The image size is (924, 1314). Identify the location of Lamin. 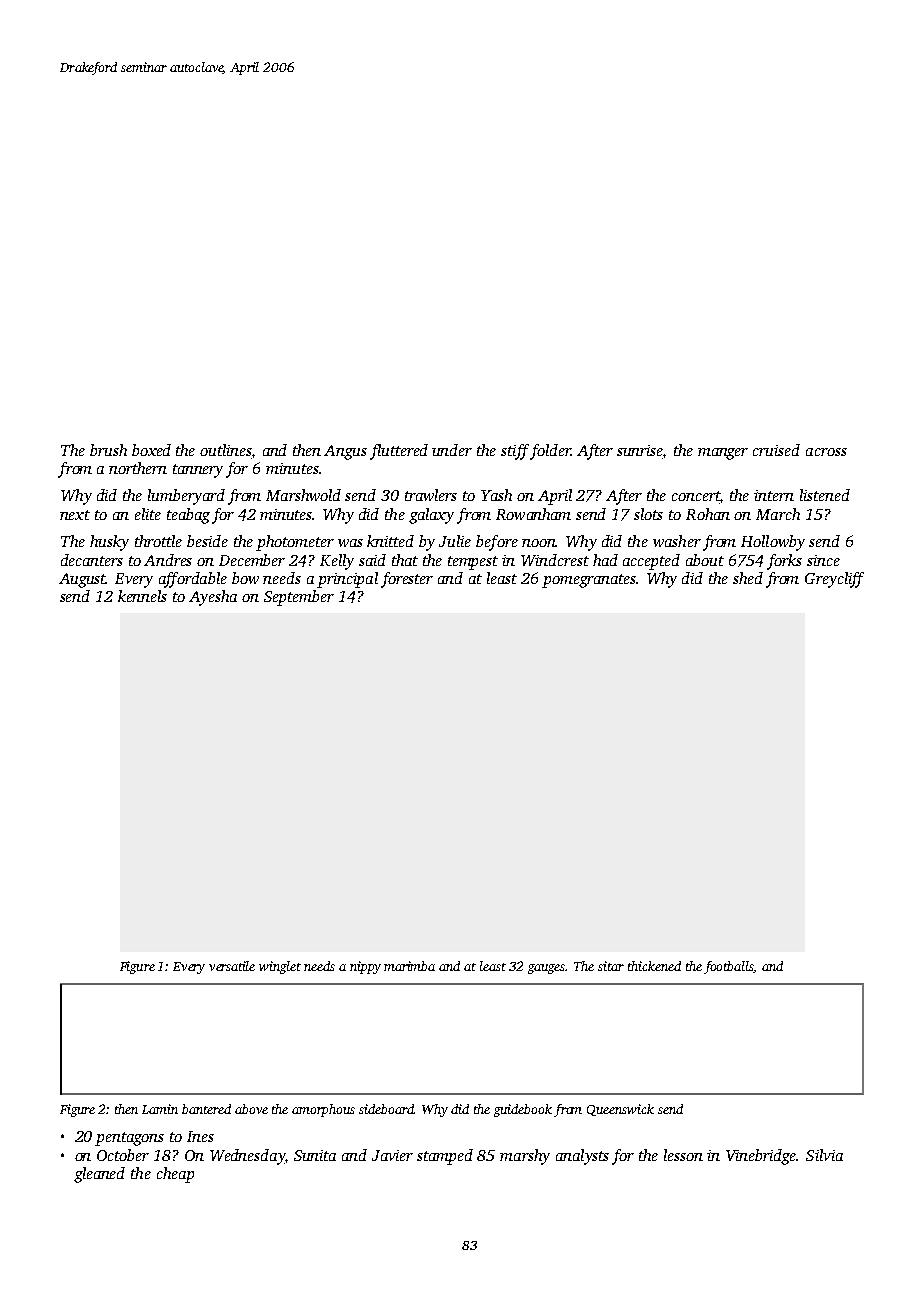
(160, 1109).
